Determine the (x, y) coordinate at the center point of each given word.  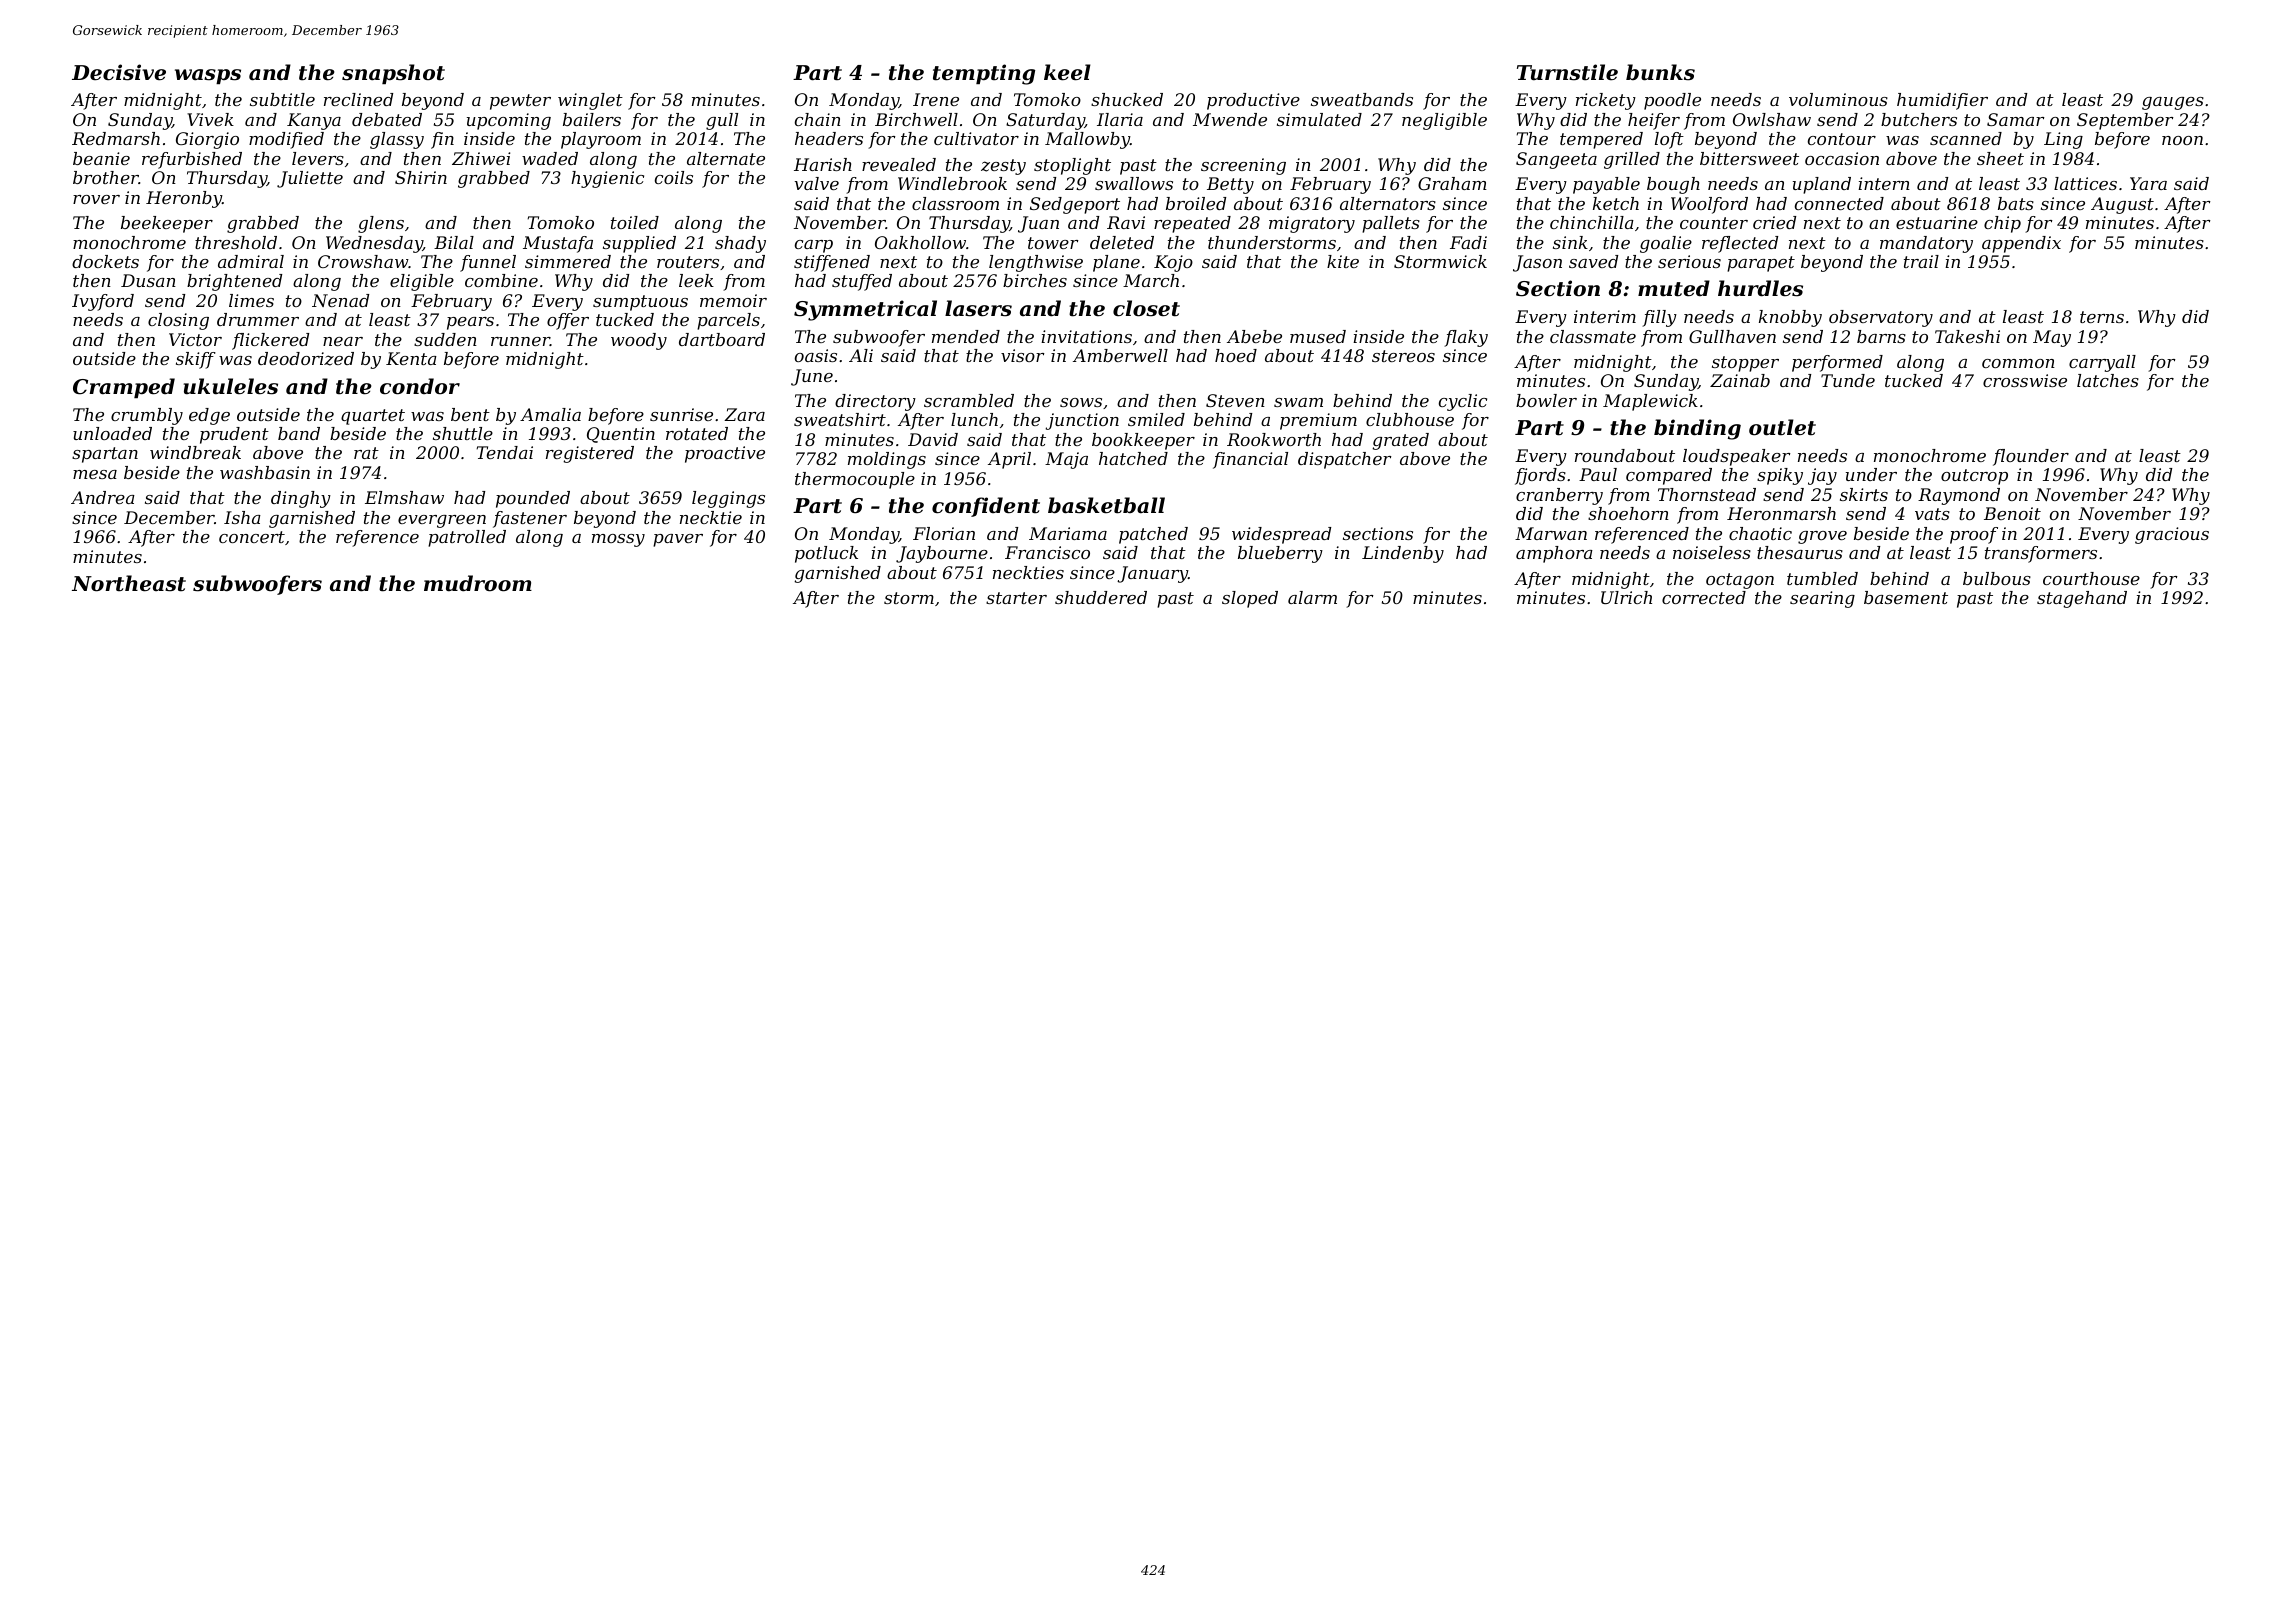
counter (1714, 223)
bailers (592, 119)
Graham (1452, 183)
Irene (936, 99)
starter (1016, 598)
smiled (1156, 419)
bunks (1660, 72)
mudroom (478, 583)
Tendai (504, 452)
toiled (635, 222)
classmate (1593, 336)
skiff (196, 360)
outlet (1782, 427)
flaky (1466, 338)
